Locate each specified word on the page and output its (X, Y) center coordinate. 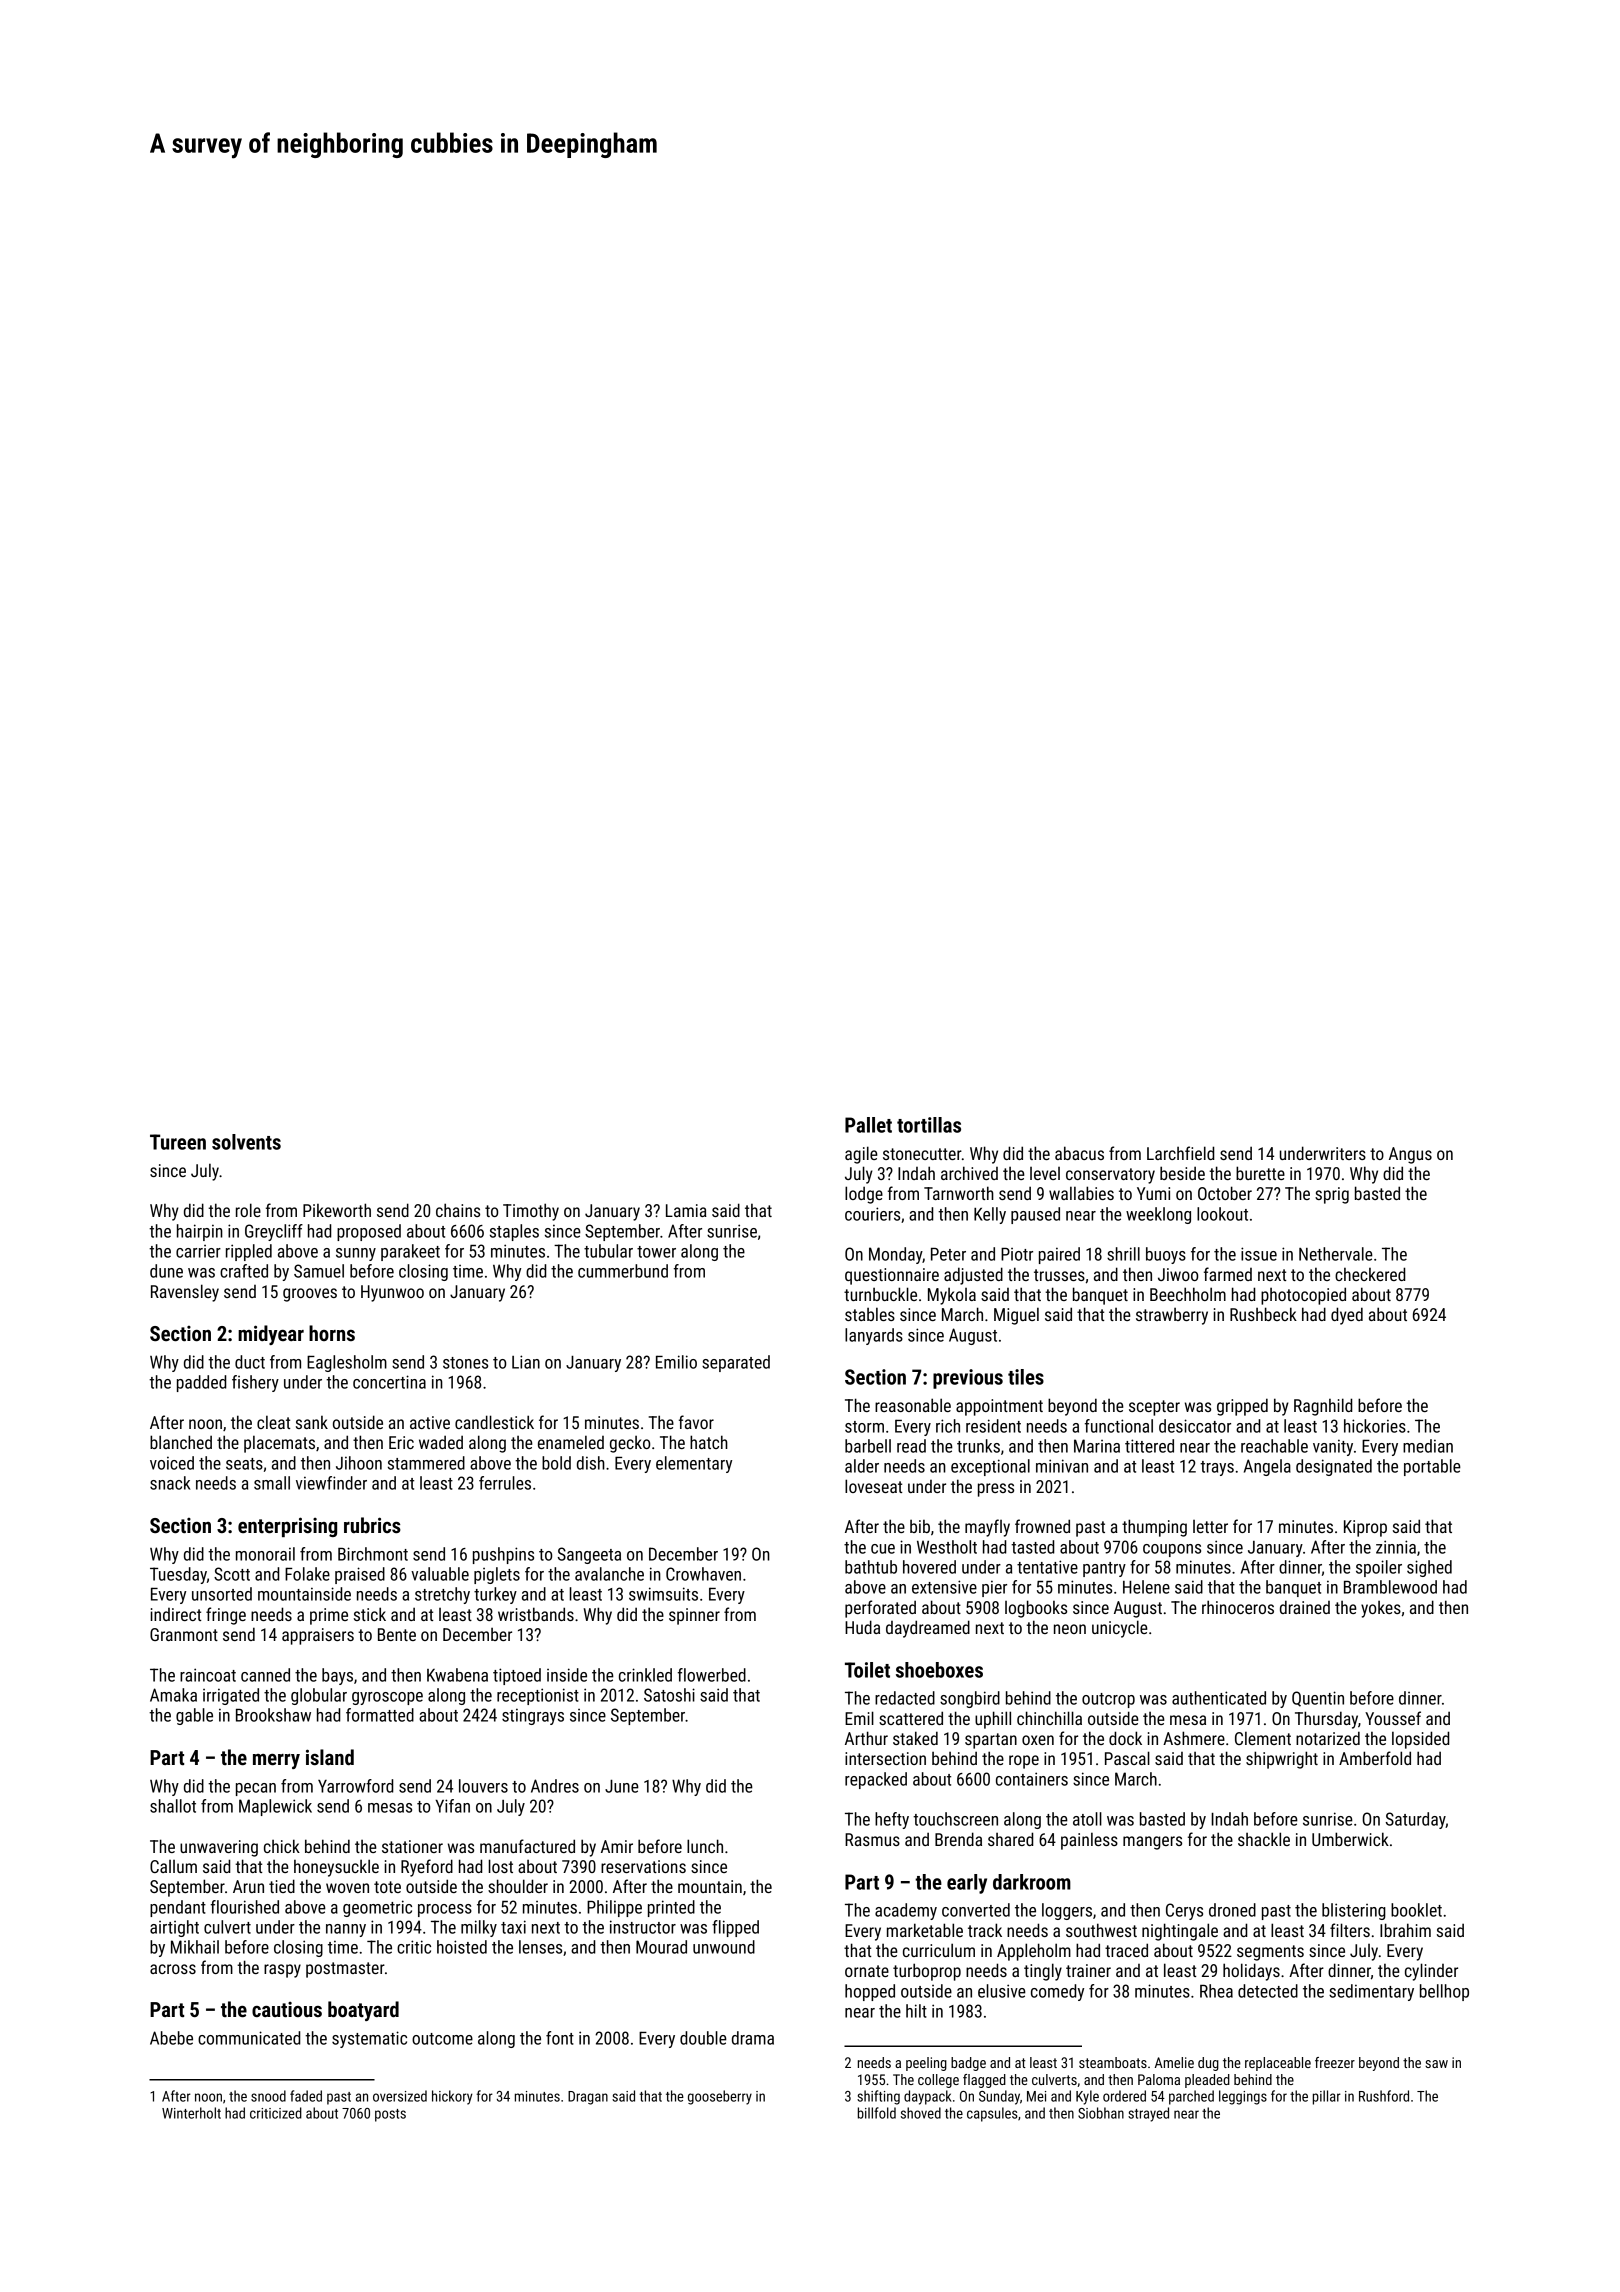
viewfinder (331, 1483)
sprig (1332, 1195)
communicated (249, 2038)
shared (1010, 1839)
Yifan (452, 1806)
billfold (877, 2113)
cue (883, 1549)
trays (1217, 1468)
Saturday (1416, 1820)
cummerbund (623, 1271)
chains (458, 1210)
